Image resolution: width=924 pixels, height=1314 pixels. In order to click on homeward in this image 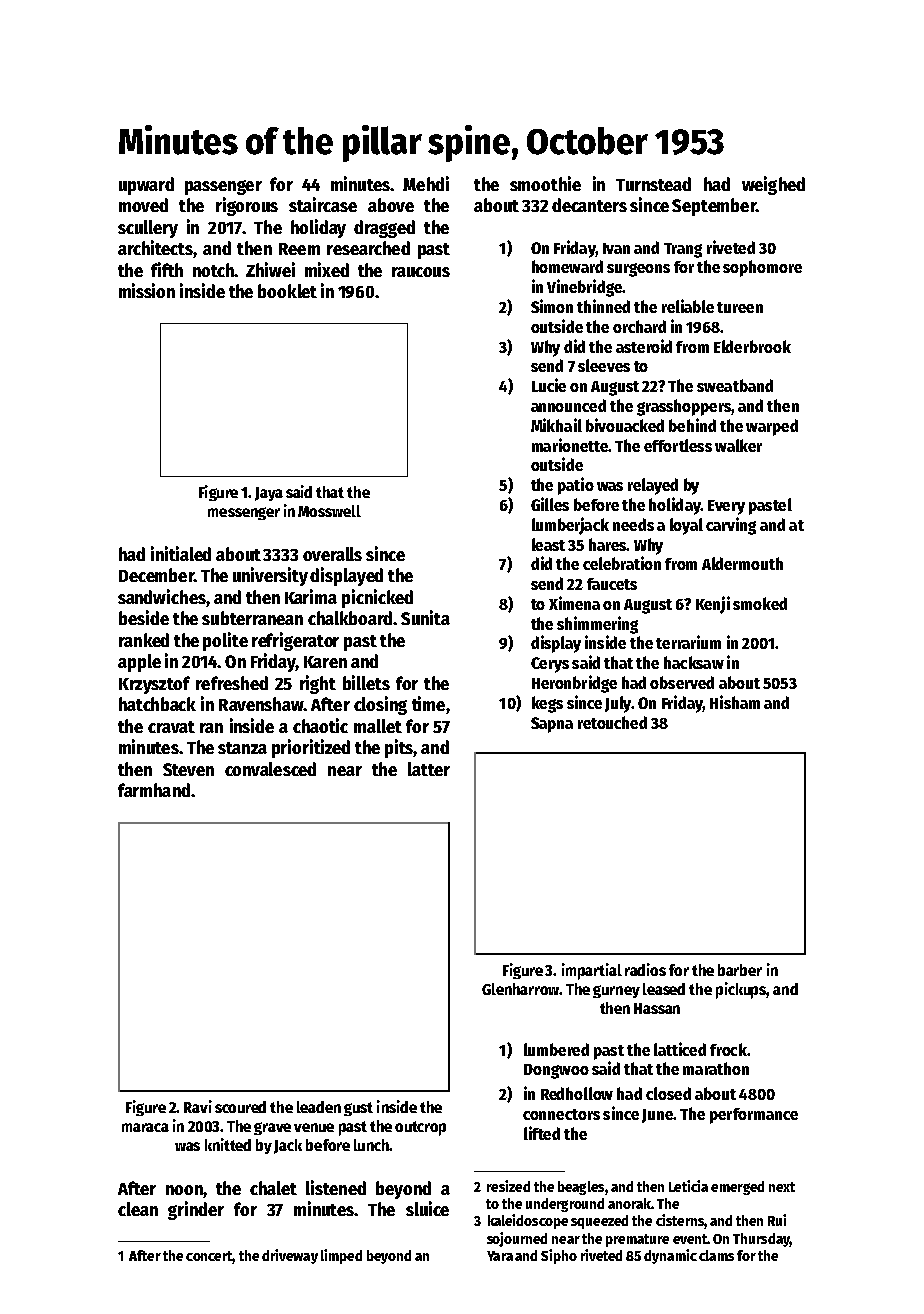, I will do `click(567, 266)`.
